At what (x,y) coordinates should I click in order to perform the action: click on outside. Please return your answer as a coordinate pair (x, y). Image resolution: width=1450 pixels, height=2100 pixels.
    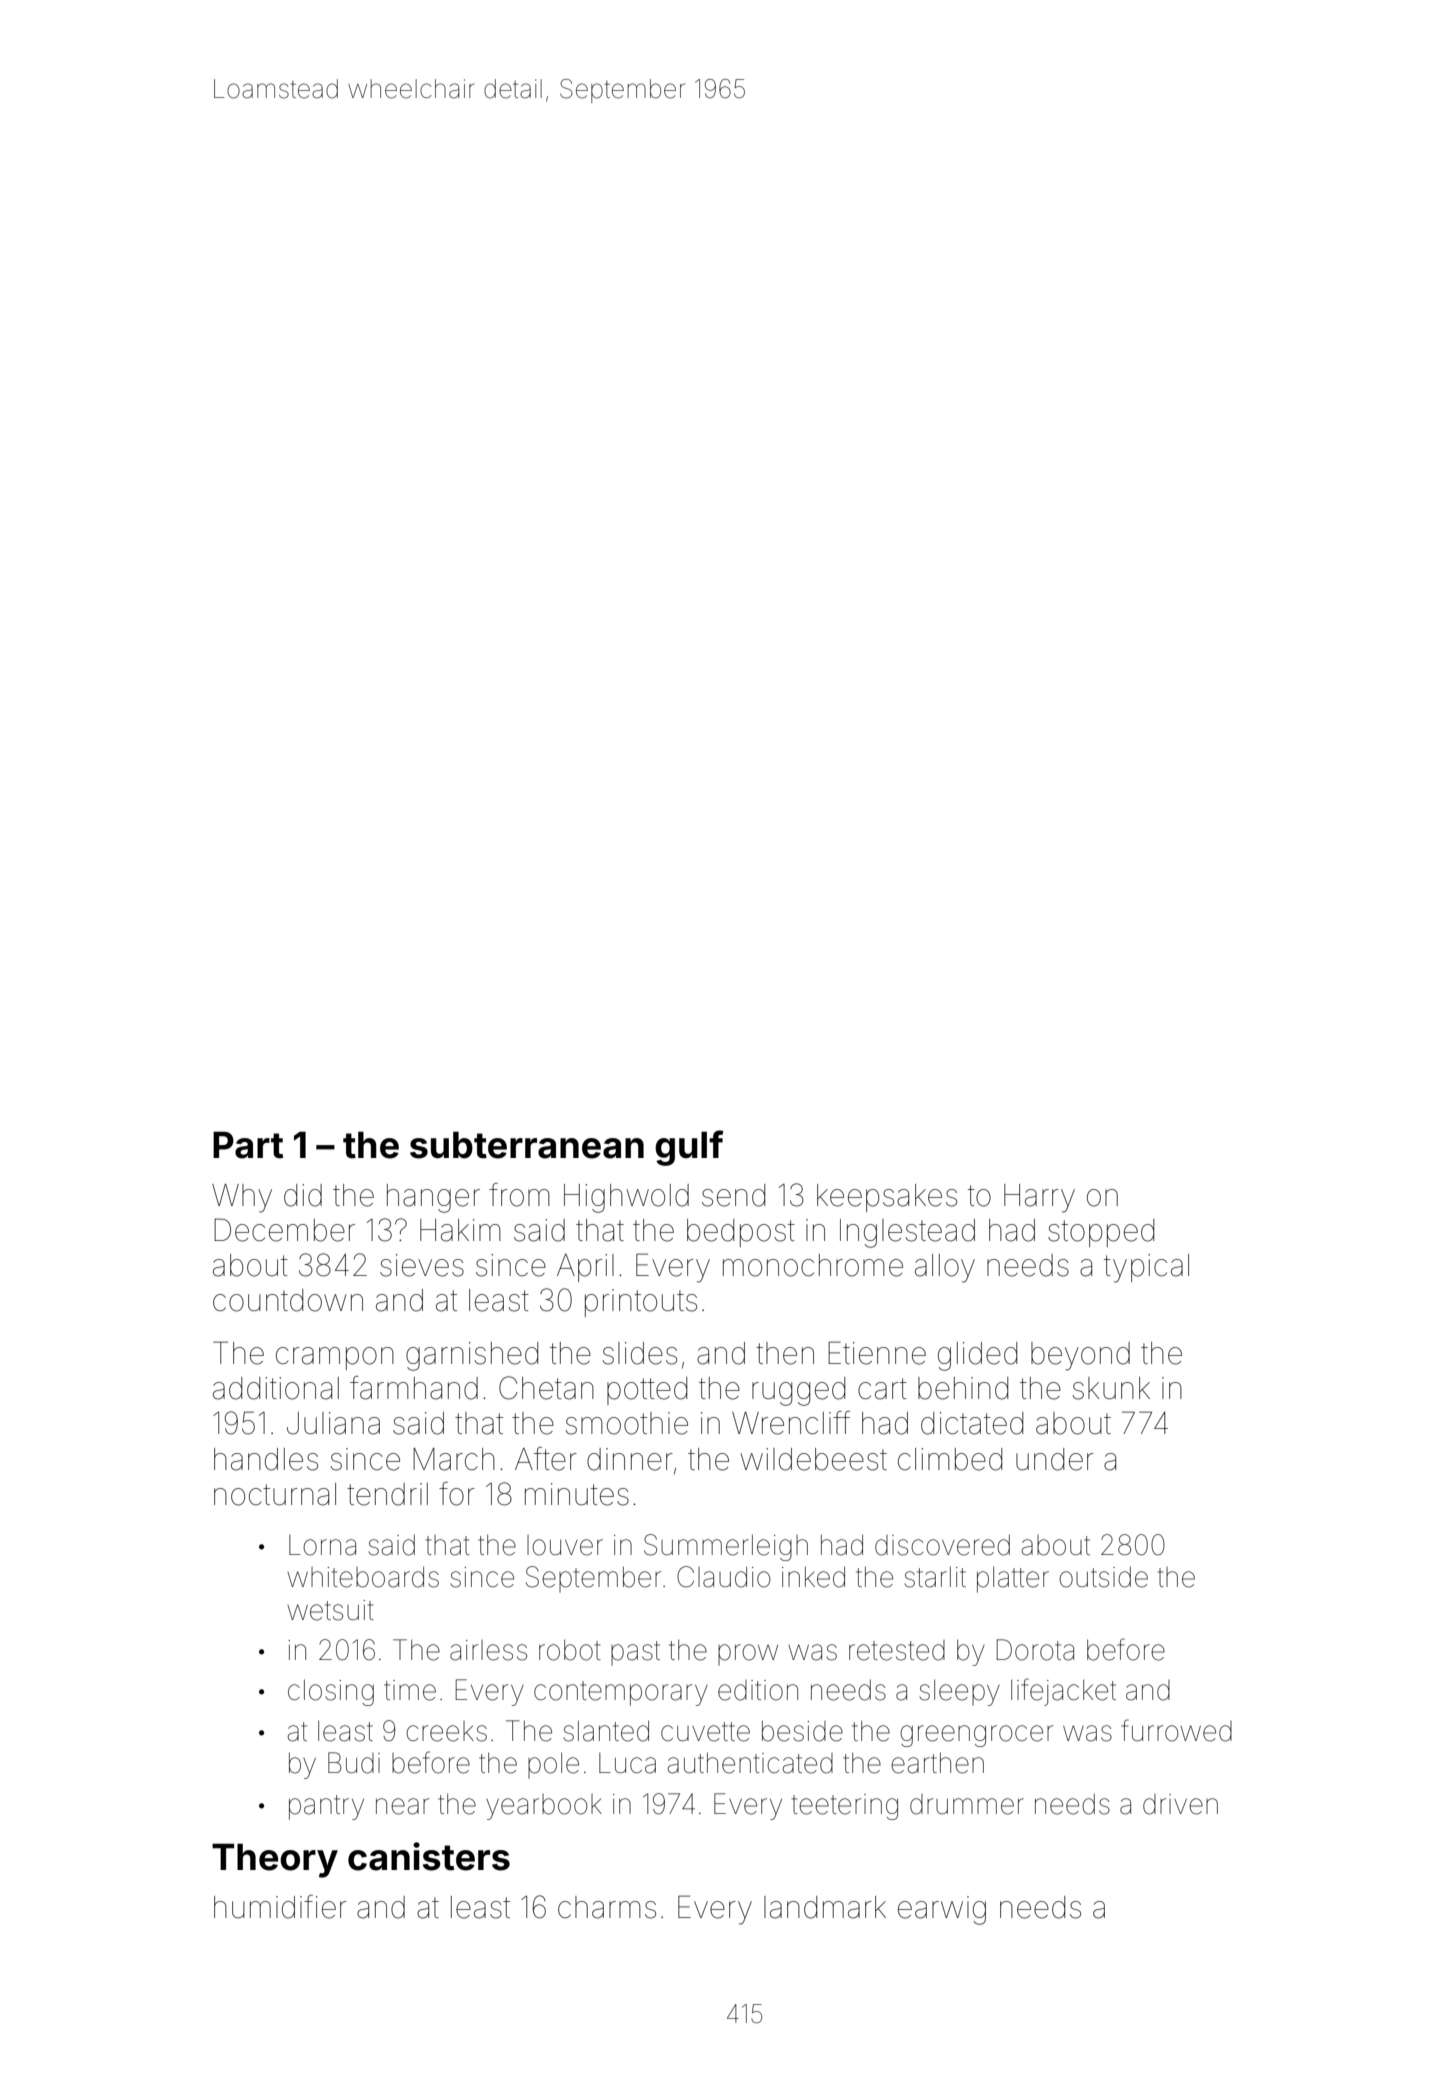
    Looking at the image, I should click on (1103, 1577).
